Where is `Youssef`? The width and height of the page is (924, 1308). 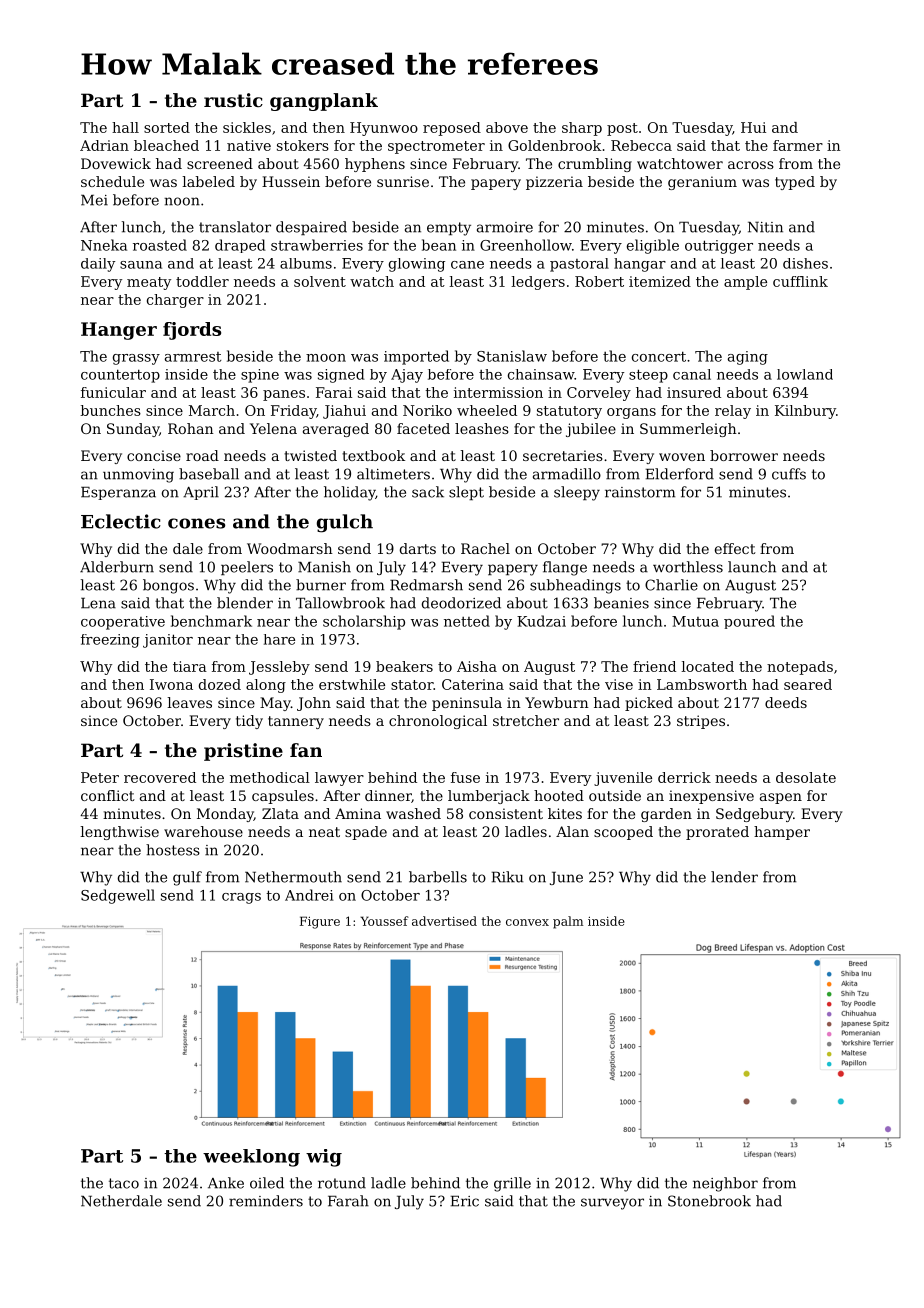 Youssef is located at coordinates (384, 921).
